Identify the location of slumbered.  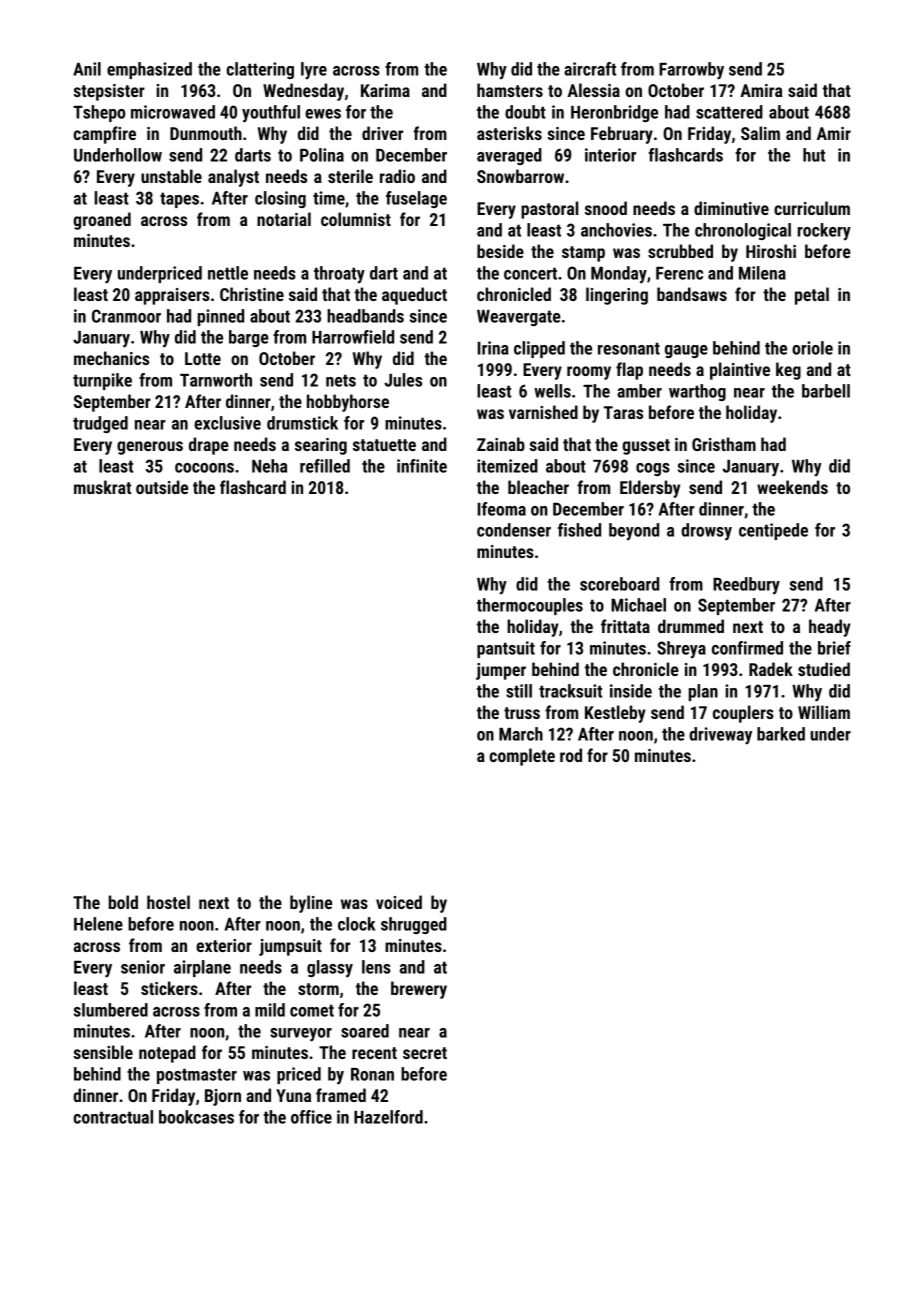
(111, 1010).
